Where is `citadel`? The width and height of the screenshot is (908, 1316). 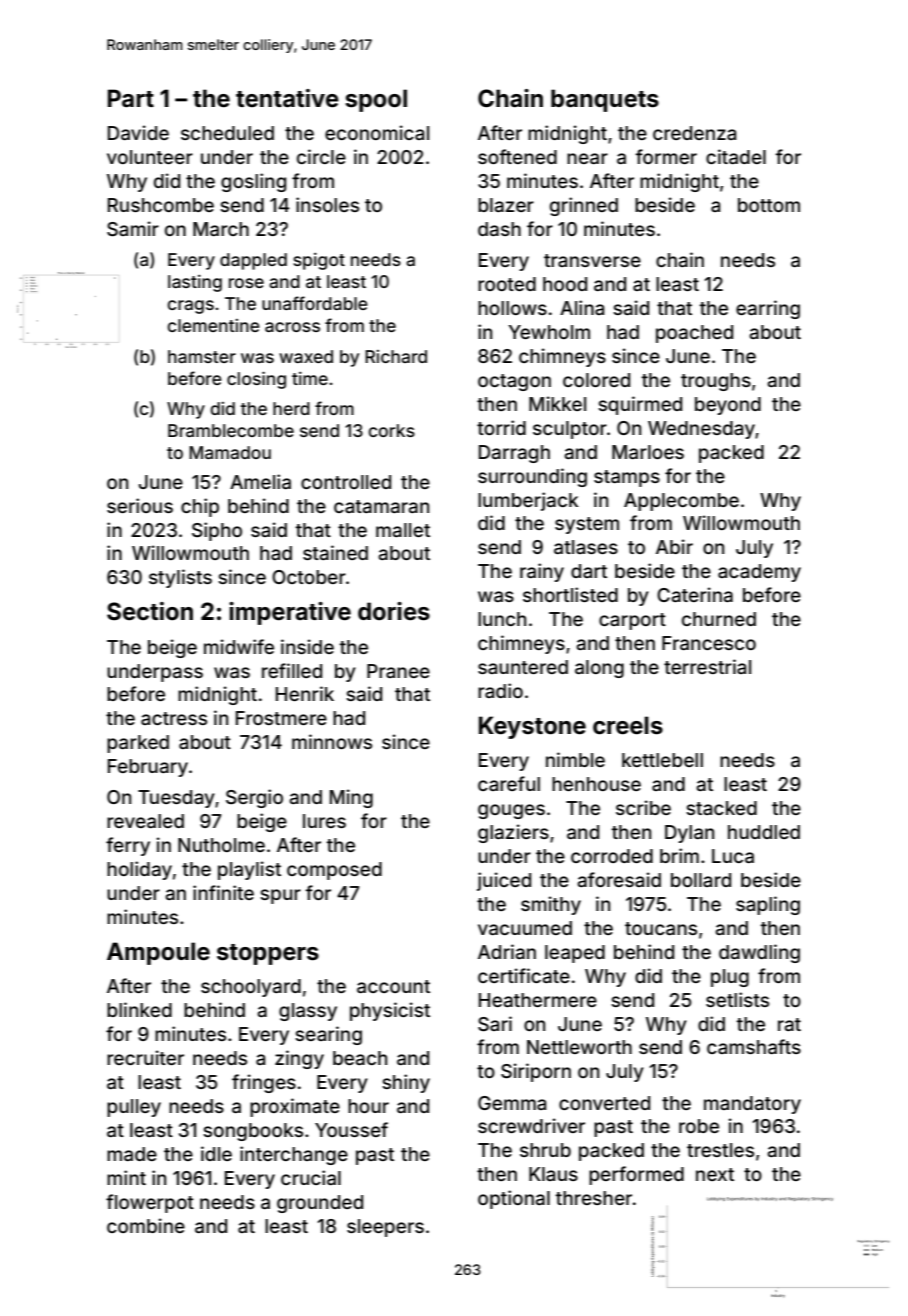
citadel is located at coordinates (736, 156).
